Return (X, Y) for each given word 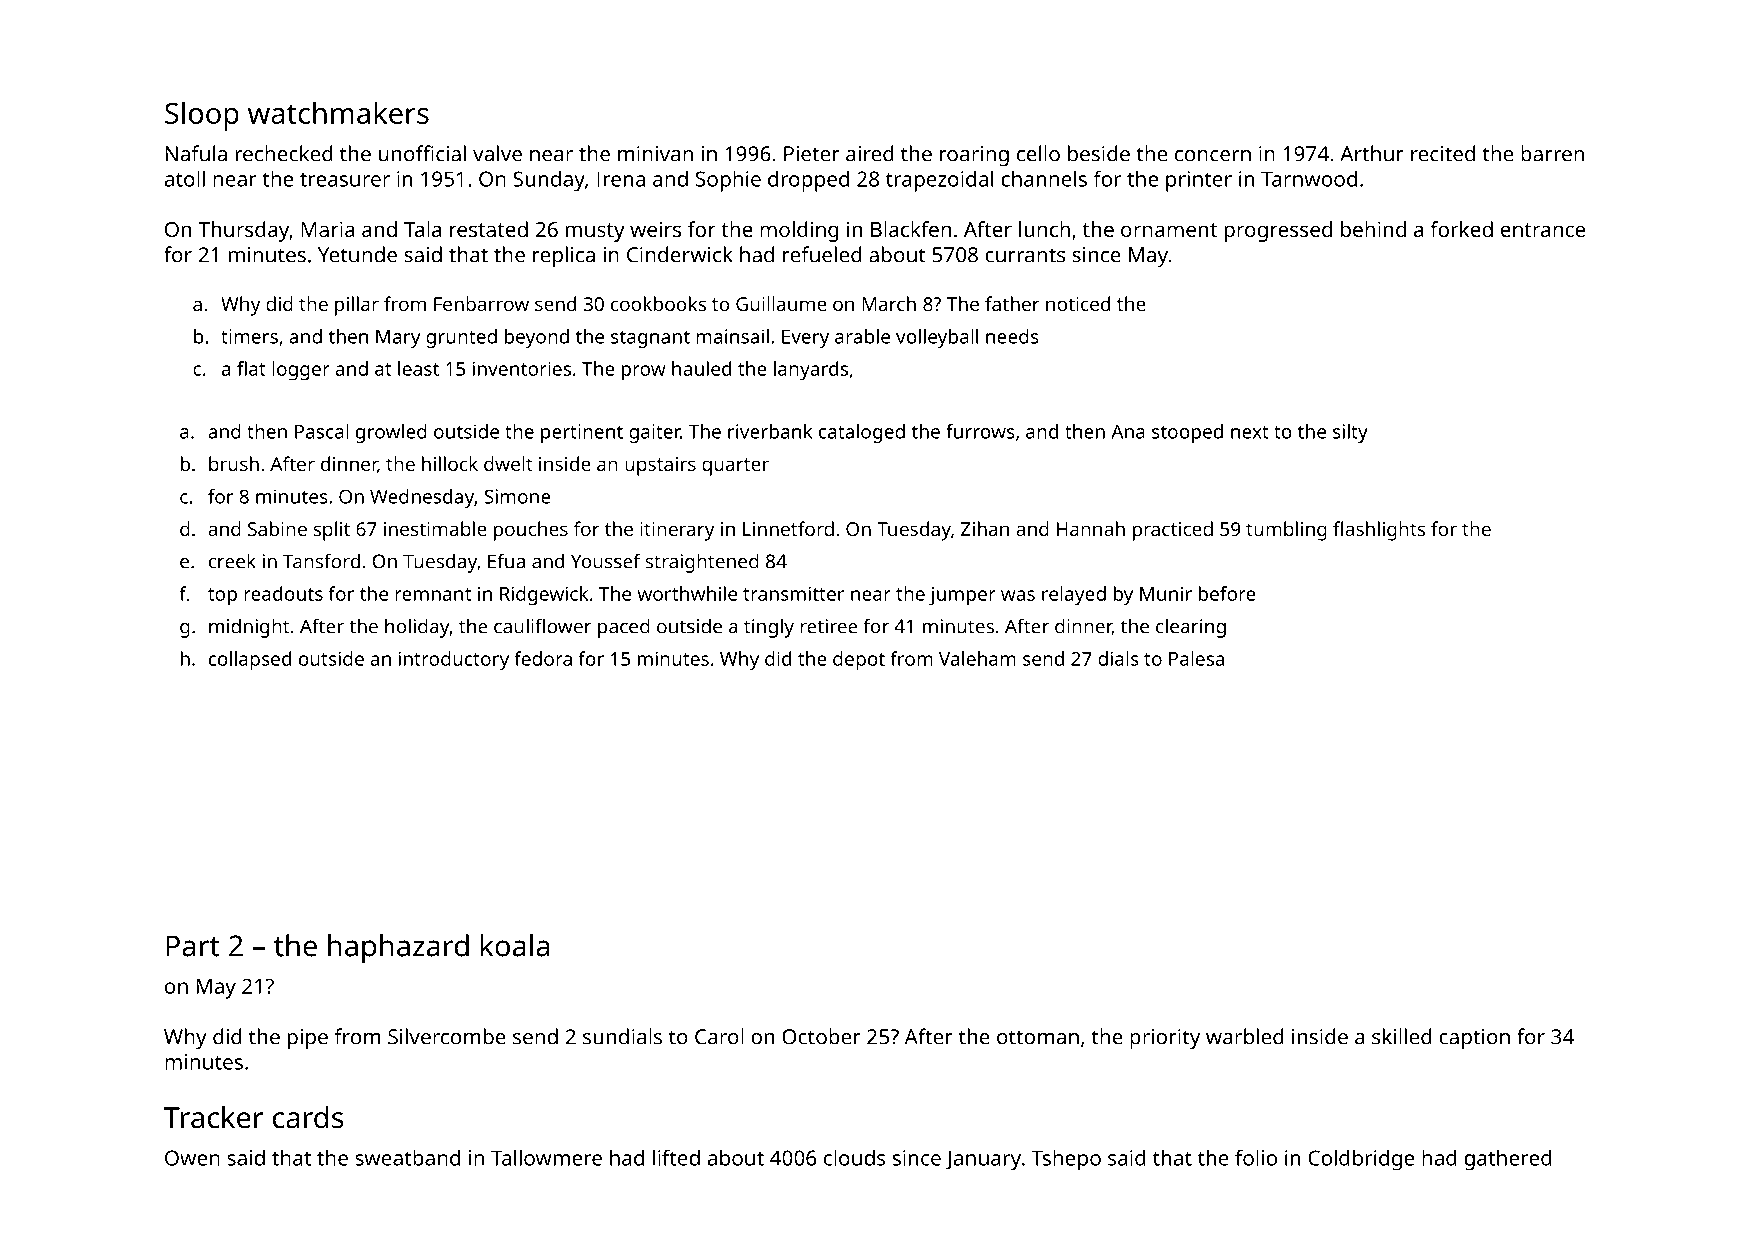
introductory (454, 661)
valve (497, 153)
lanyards (811, 371)
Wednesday (422, 498)
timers (249, 336)
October (821, 1036)
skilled (1402, 1036)
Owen (192, 1158)
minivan (655, 154)
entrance (1543, 230)
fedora (543, 658)
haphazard (398, 948)
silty (1350, 433)
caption (1474, 1039)
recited (1443, 153)
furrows (980, 431)
